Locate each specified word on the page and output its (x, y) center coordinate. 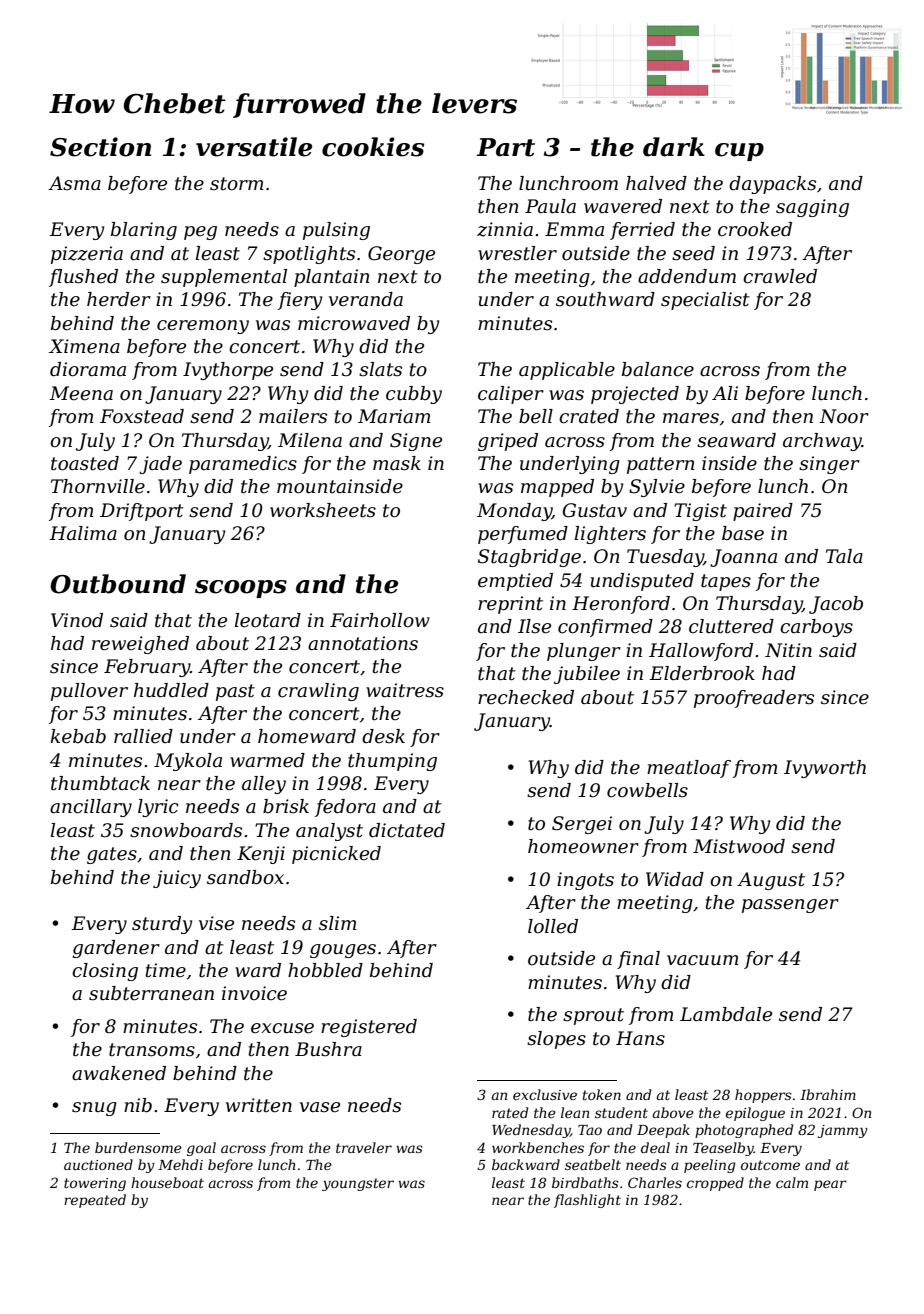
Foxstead (142, 416)
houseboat (167, 1182)
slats (380, 369)
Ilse (534, 626)
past (235, 692)
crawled (780, 276)
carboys (816, 628)
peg (200, 233)
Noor (844, 416)
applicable (567, 371)
